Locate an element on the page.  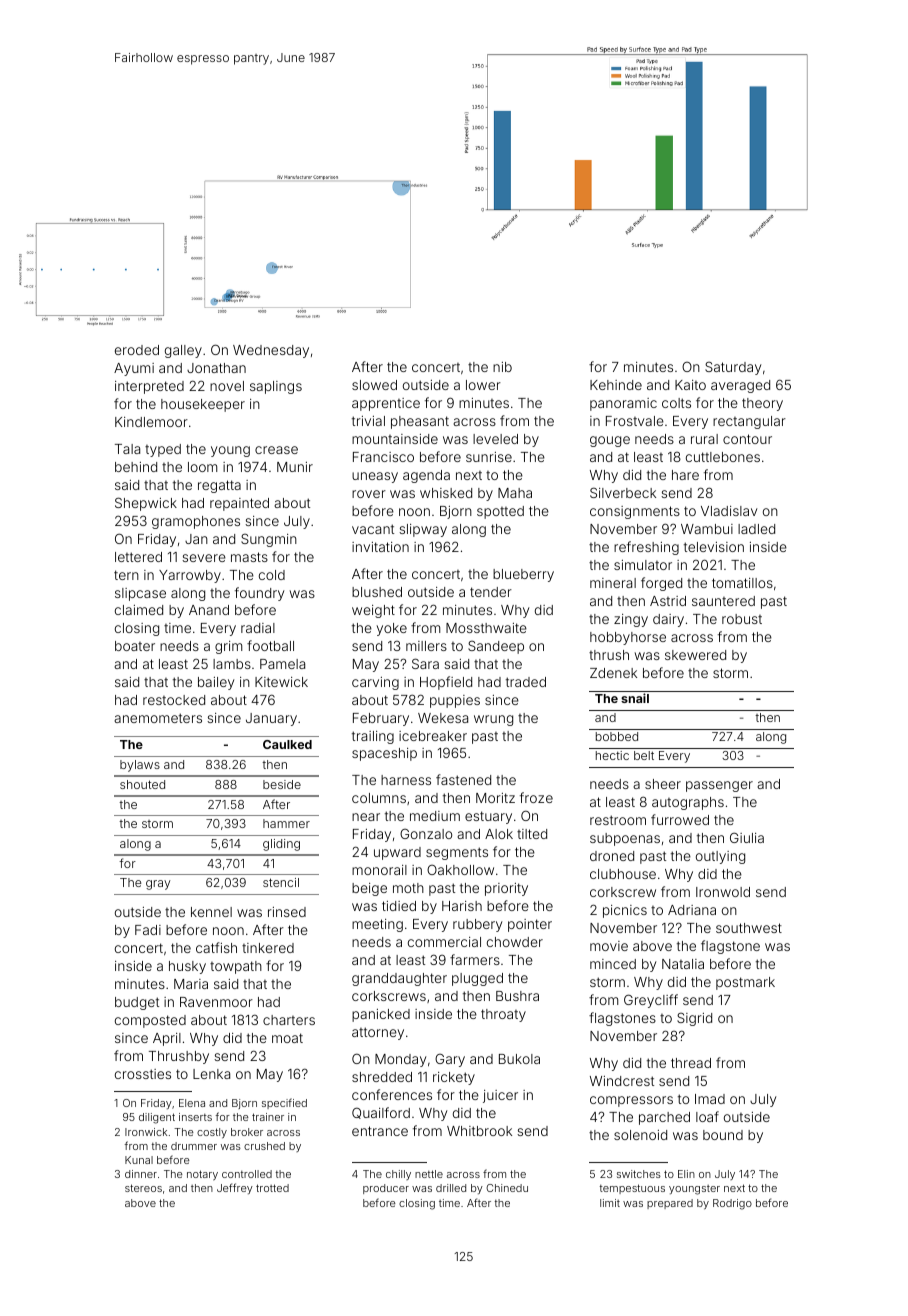
nib is located at coordinates (502, 367).
